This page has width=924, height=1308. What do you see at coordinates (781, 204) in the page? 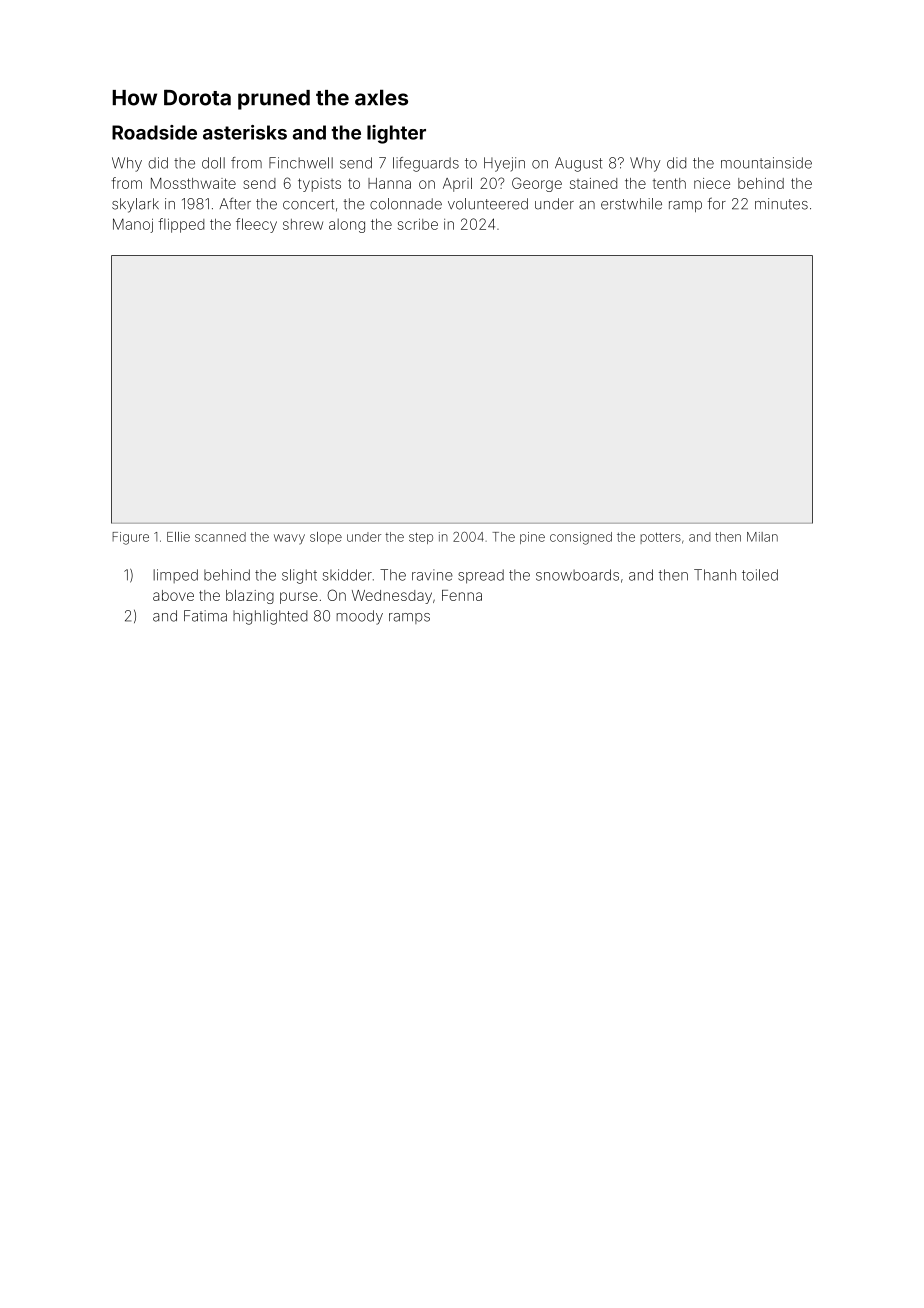
I see `minutes` at bounding box center [781, 204].
